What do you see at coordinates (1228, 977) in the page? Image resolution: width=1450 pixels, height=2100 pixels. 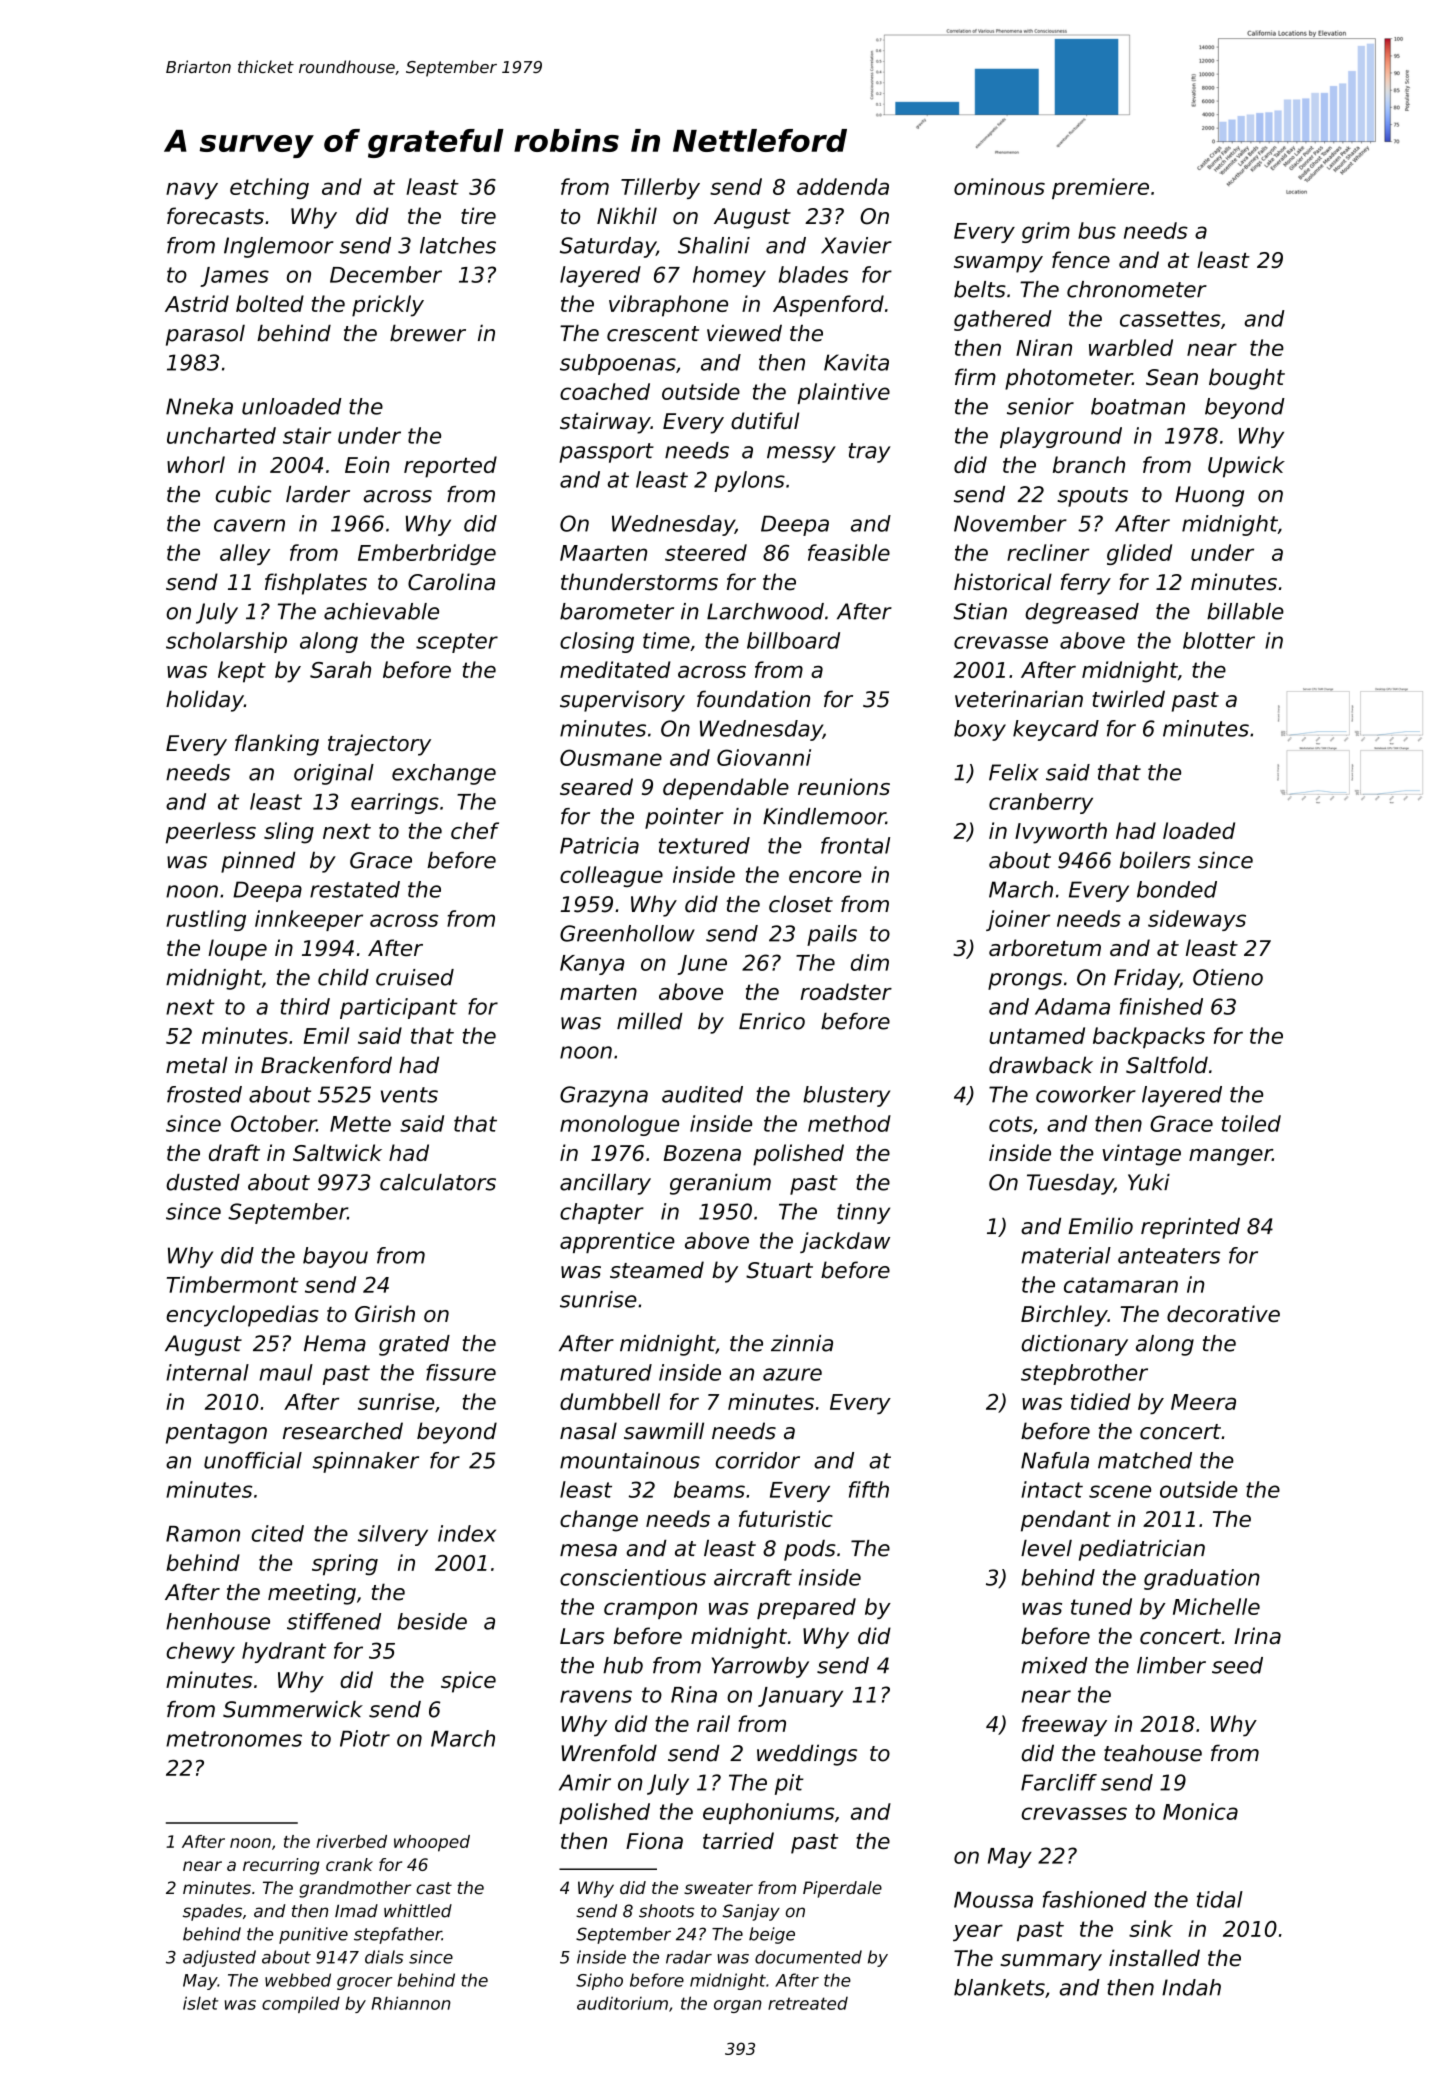 I see `Otieno` at bounding box center [1228, 977].
